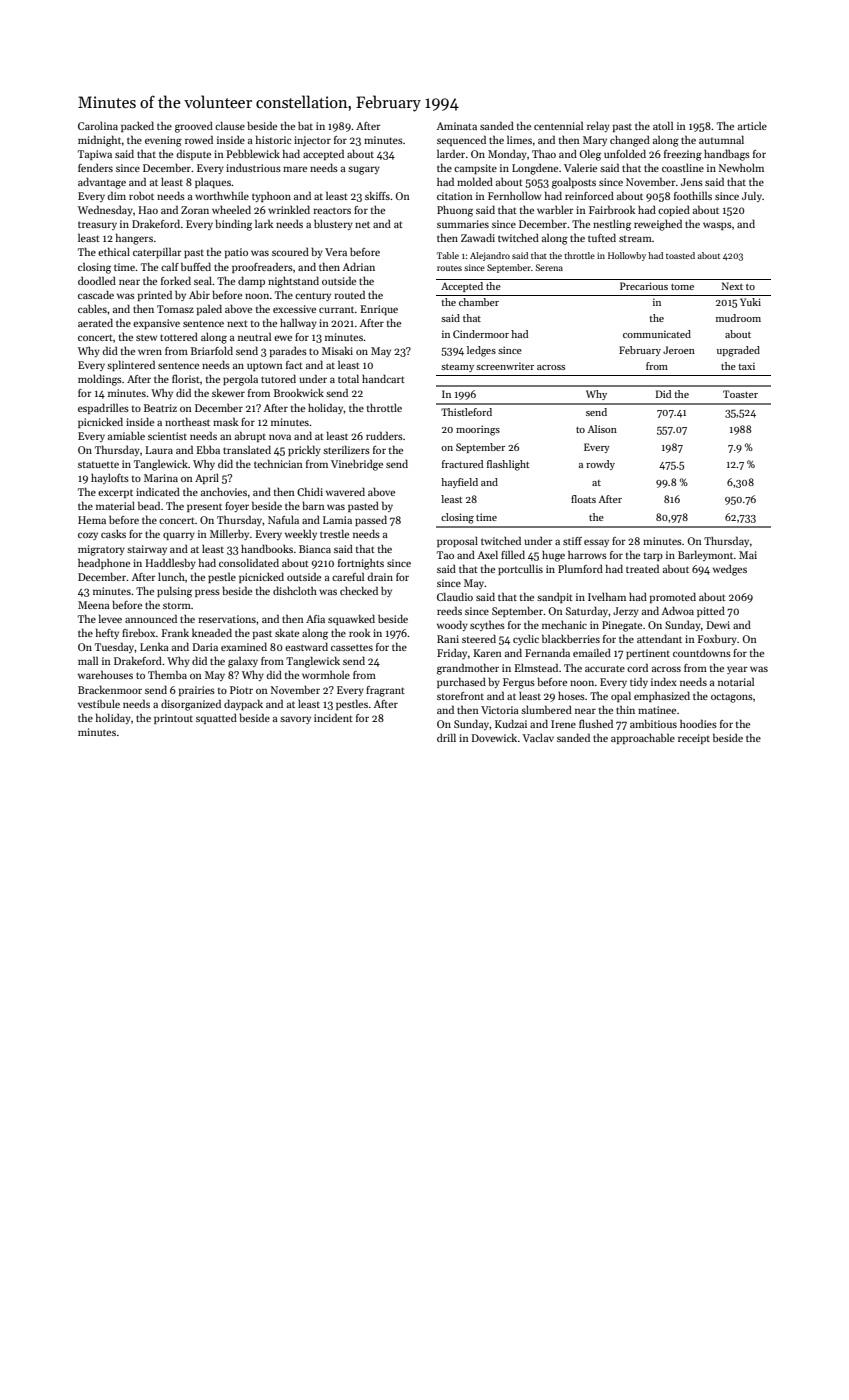  Describe the element at coordinates (694, 739) in the document. I see `receipt` at that location.
